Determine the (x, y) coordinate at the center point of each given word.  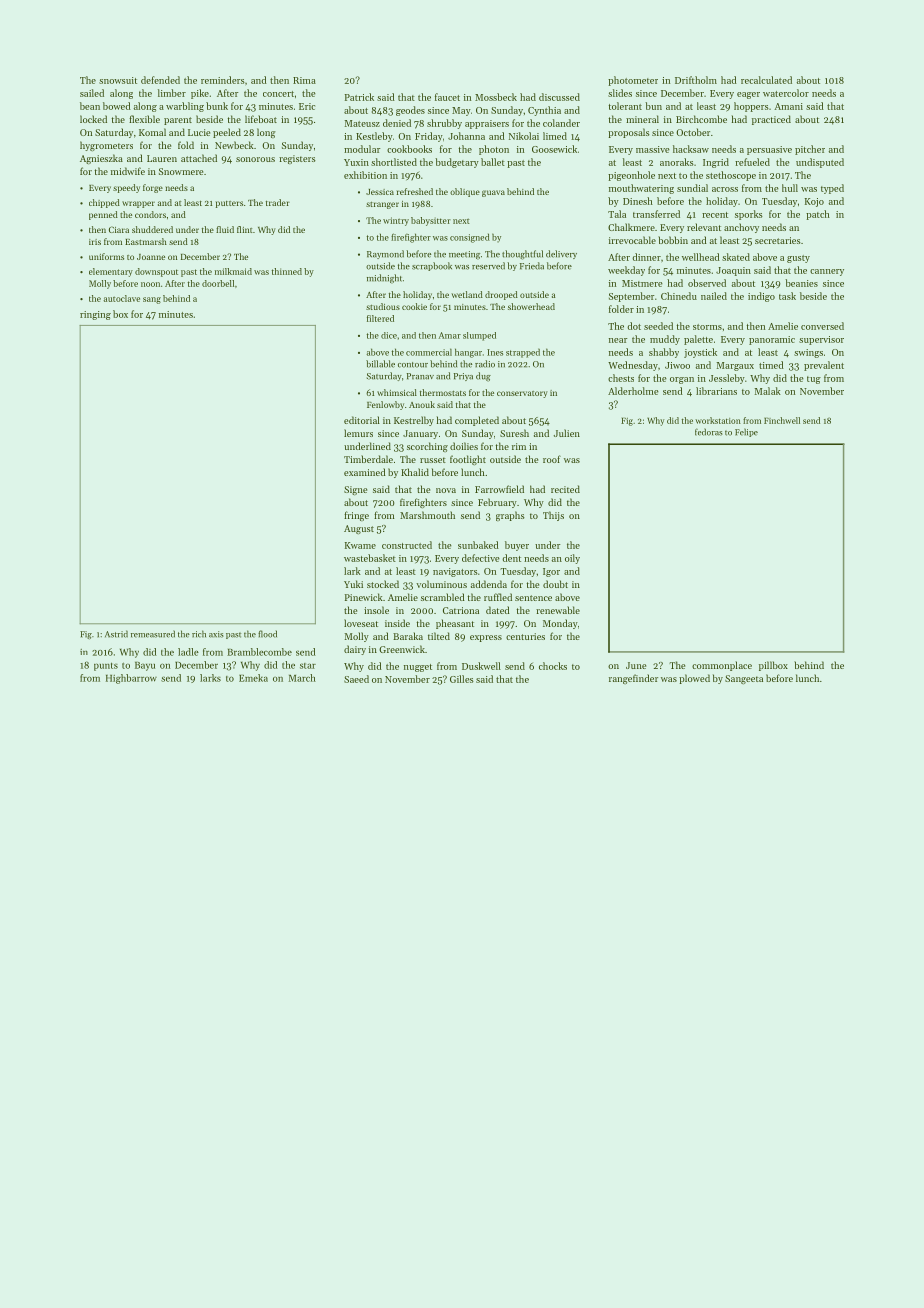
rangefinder (633, 679)
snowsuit (118, 80)
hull (790, 188)
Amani (789, 106)
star (308, 666)
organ (682, 380)
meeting (464, 255)
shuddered (152, 229)
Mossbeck (496, 97)
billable (380, 364)
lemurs (358, 433)
